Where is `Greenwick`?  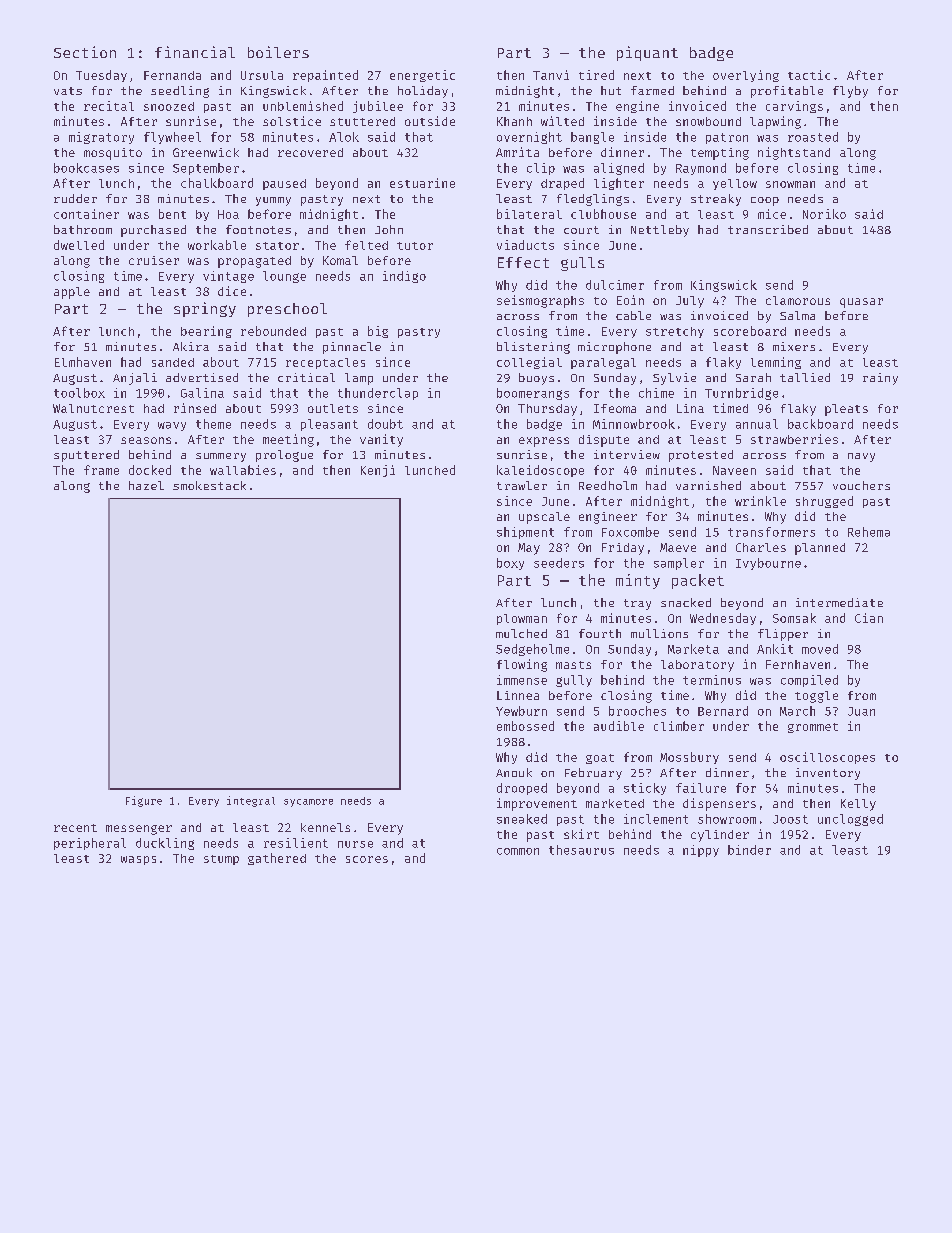 Greenwick is located at coordinates (206, 152).
